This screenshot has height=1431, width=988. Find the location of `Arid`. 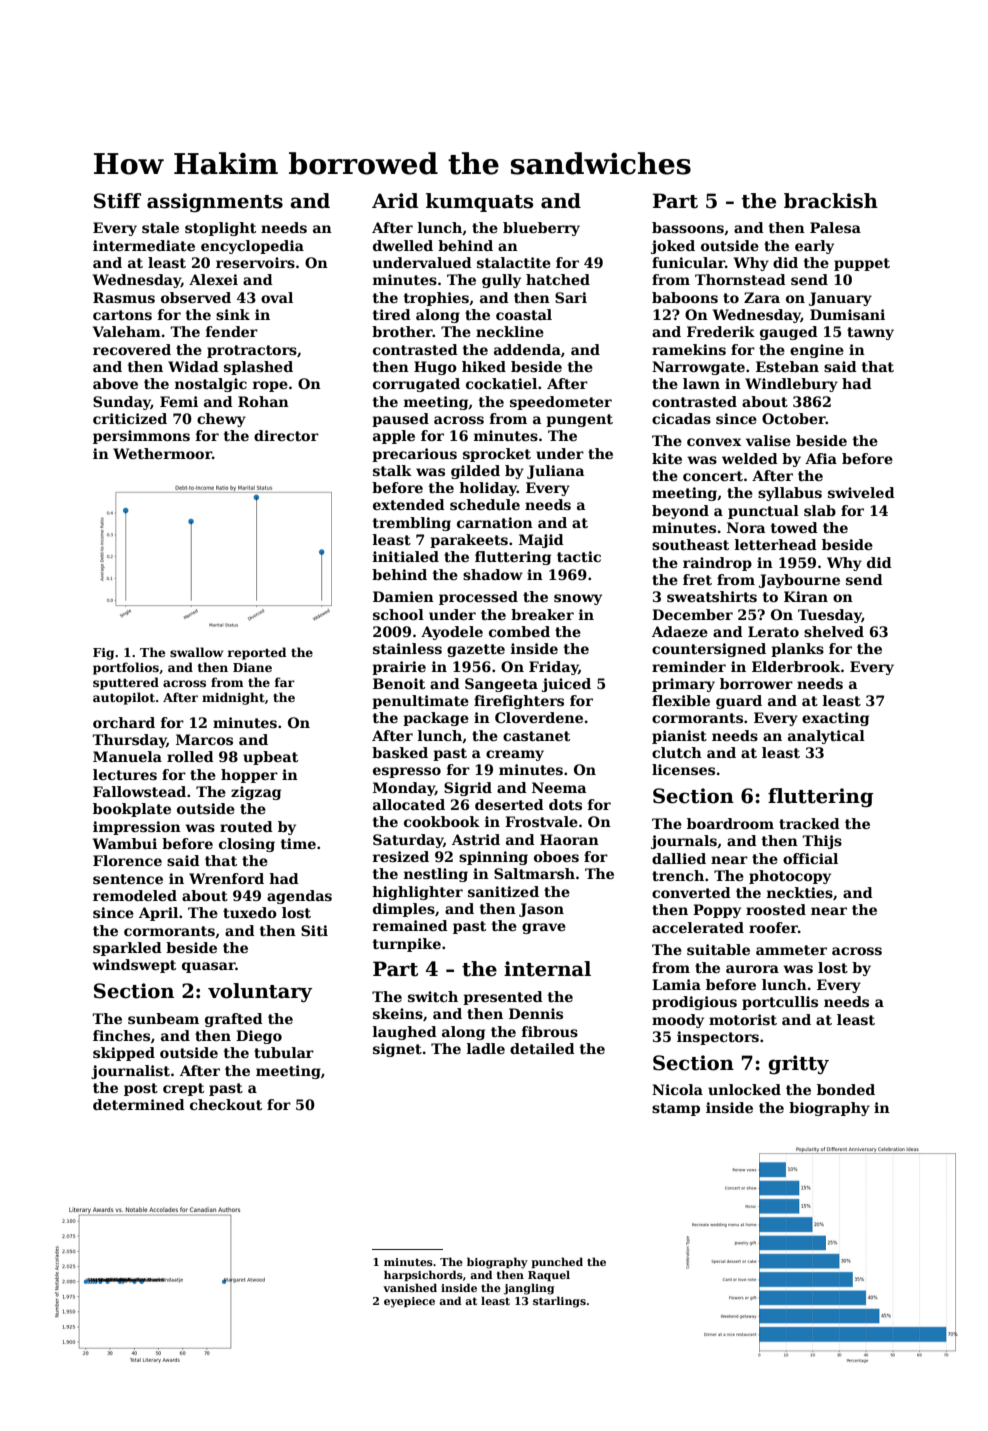

Arid is located at coordinates (395, 201).
